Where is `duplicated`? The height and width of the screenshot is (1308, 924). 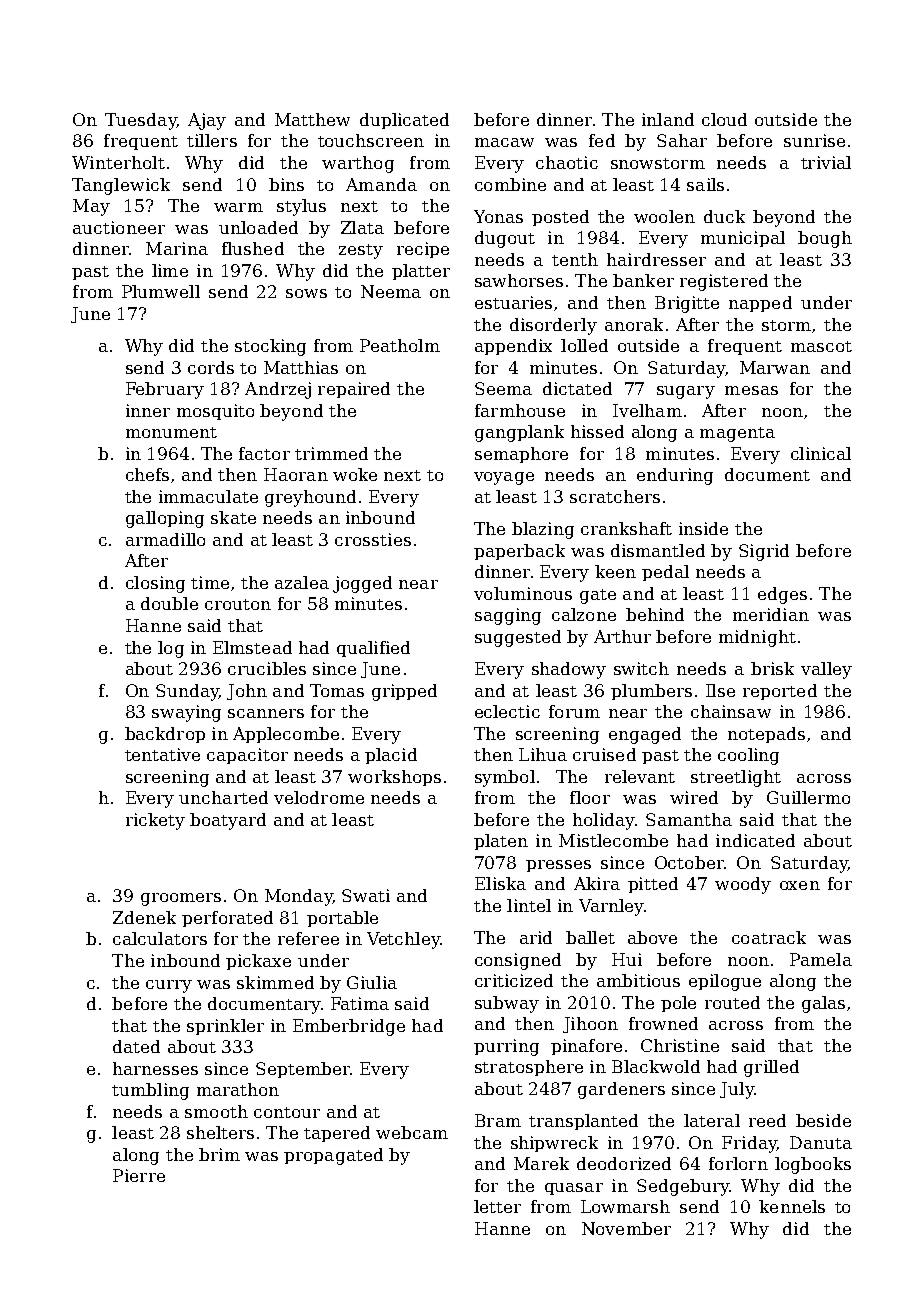 duplicated is located at coordinates (404, 121).
